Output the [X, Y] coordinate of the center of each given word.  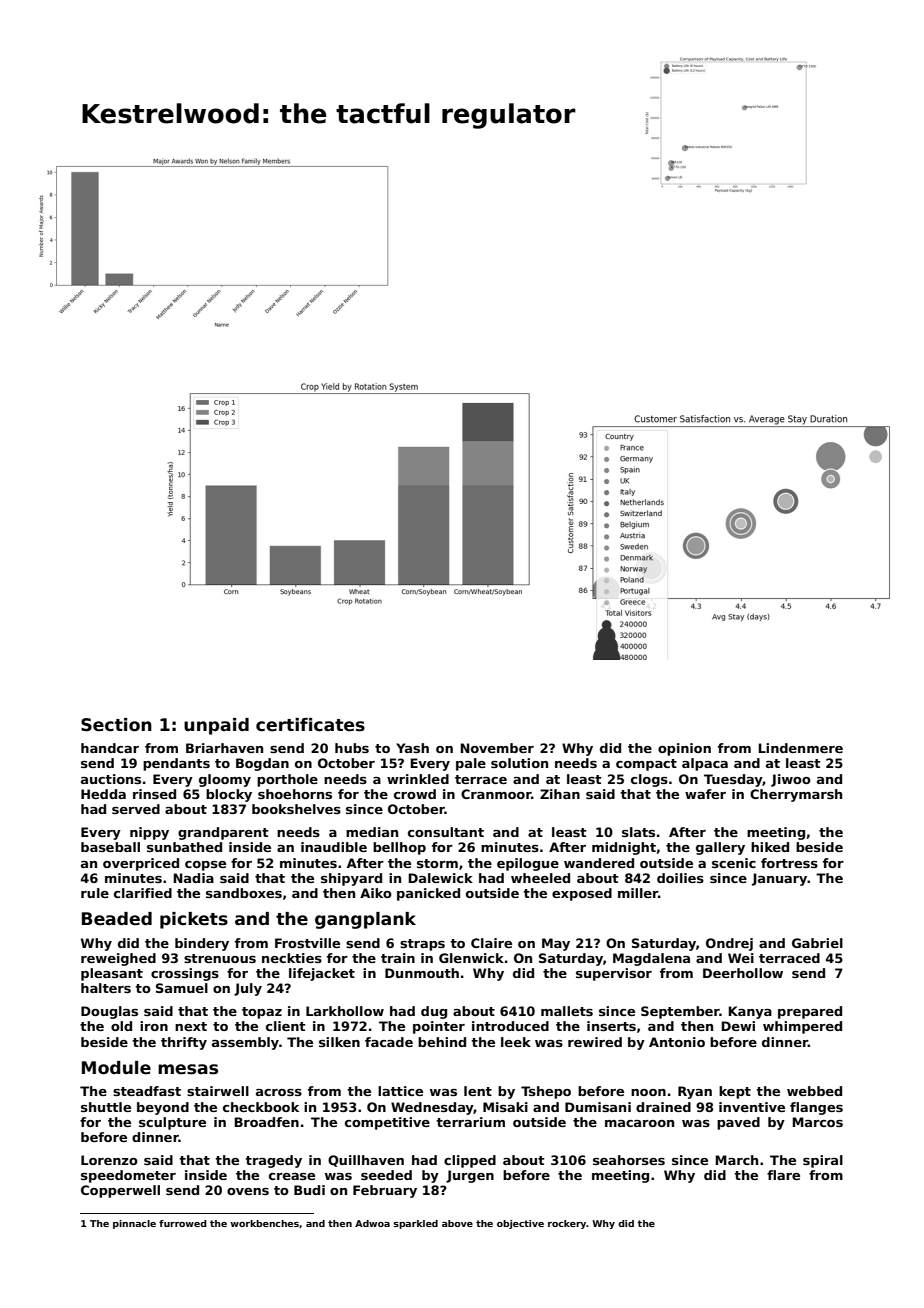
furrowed [183, 1223]
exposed [582, 894]
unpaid [216, 726]
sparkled [416, 1224]
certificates [310, 725]
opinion [684, 749]
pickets [194, 920]
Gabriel [817, 943]
